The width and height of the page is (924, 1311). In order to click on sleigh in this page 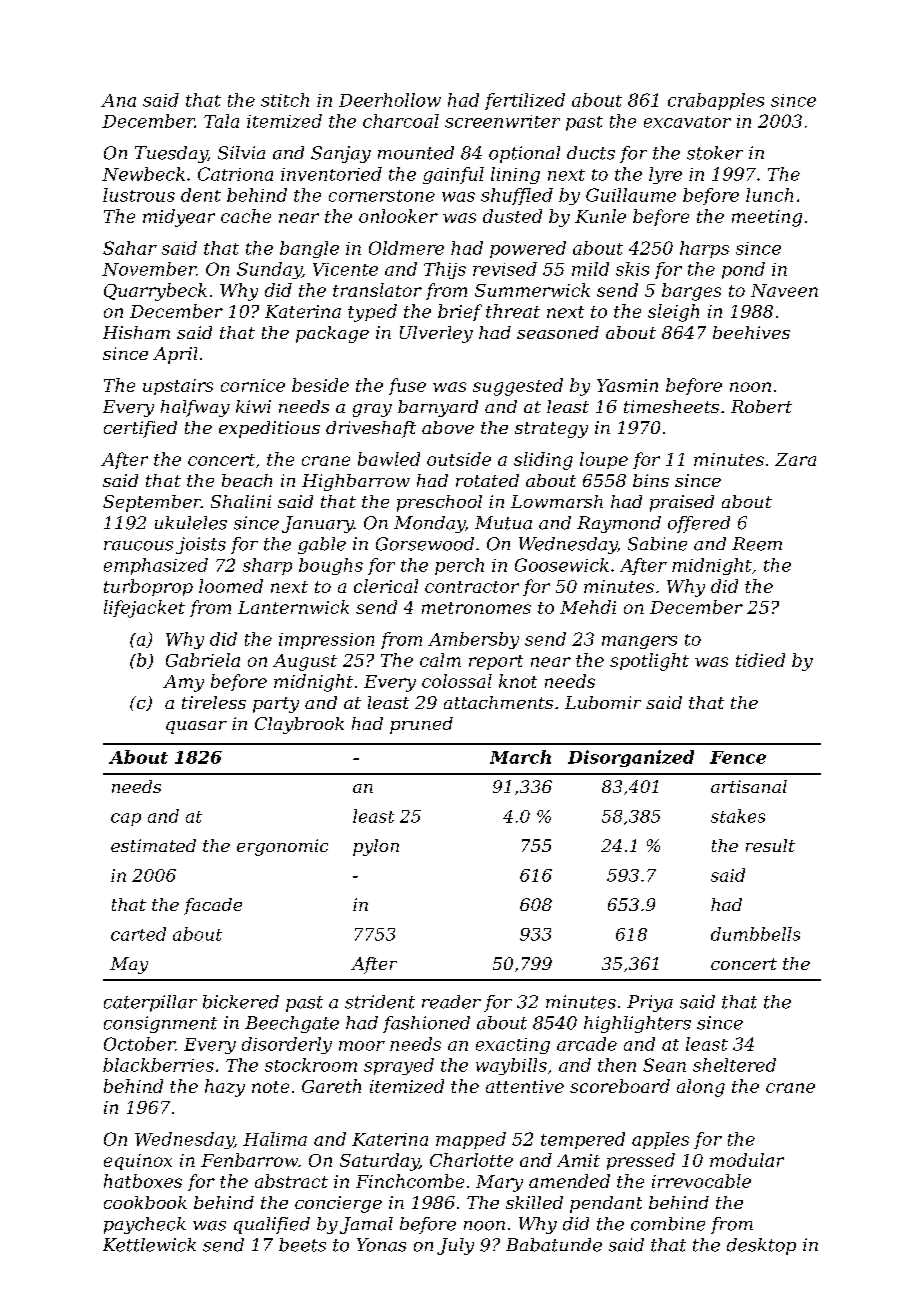, I will do `click(673, 313)`.
